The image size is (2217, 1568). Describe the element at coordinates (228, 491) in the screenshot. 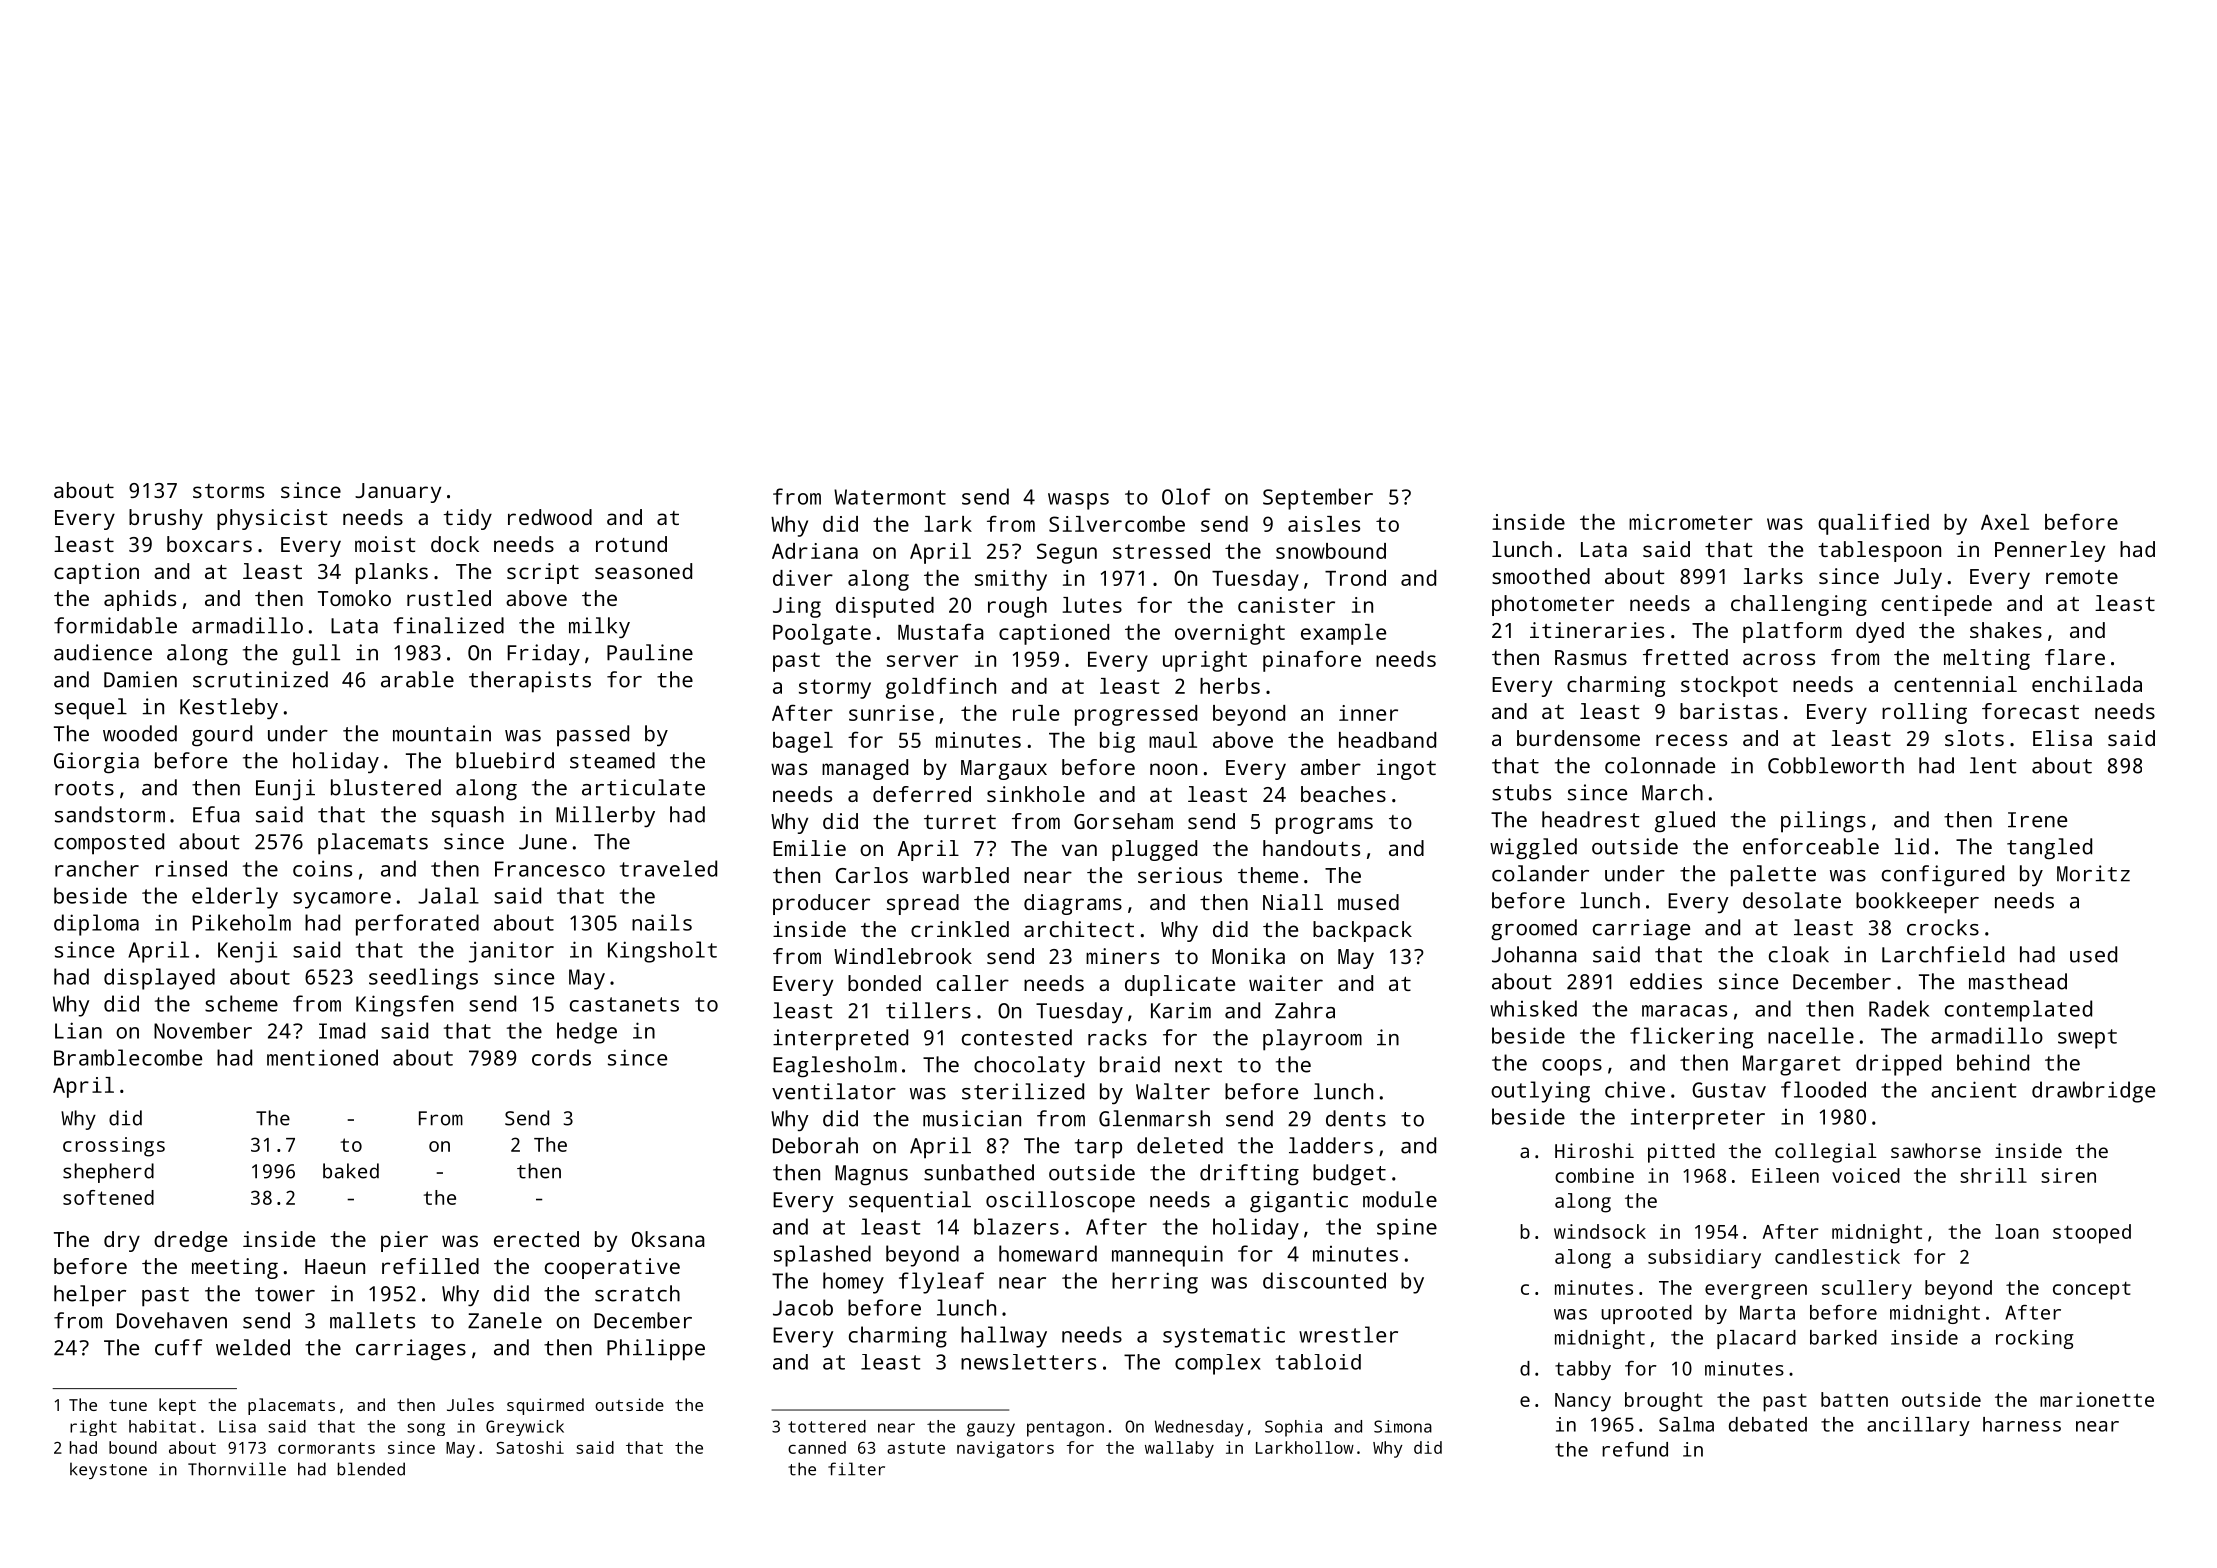

I see `storms` at that location.
